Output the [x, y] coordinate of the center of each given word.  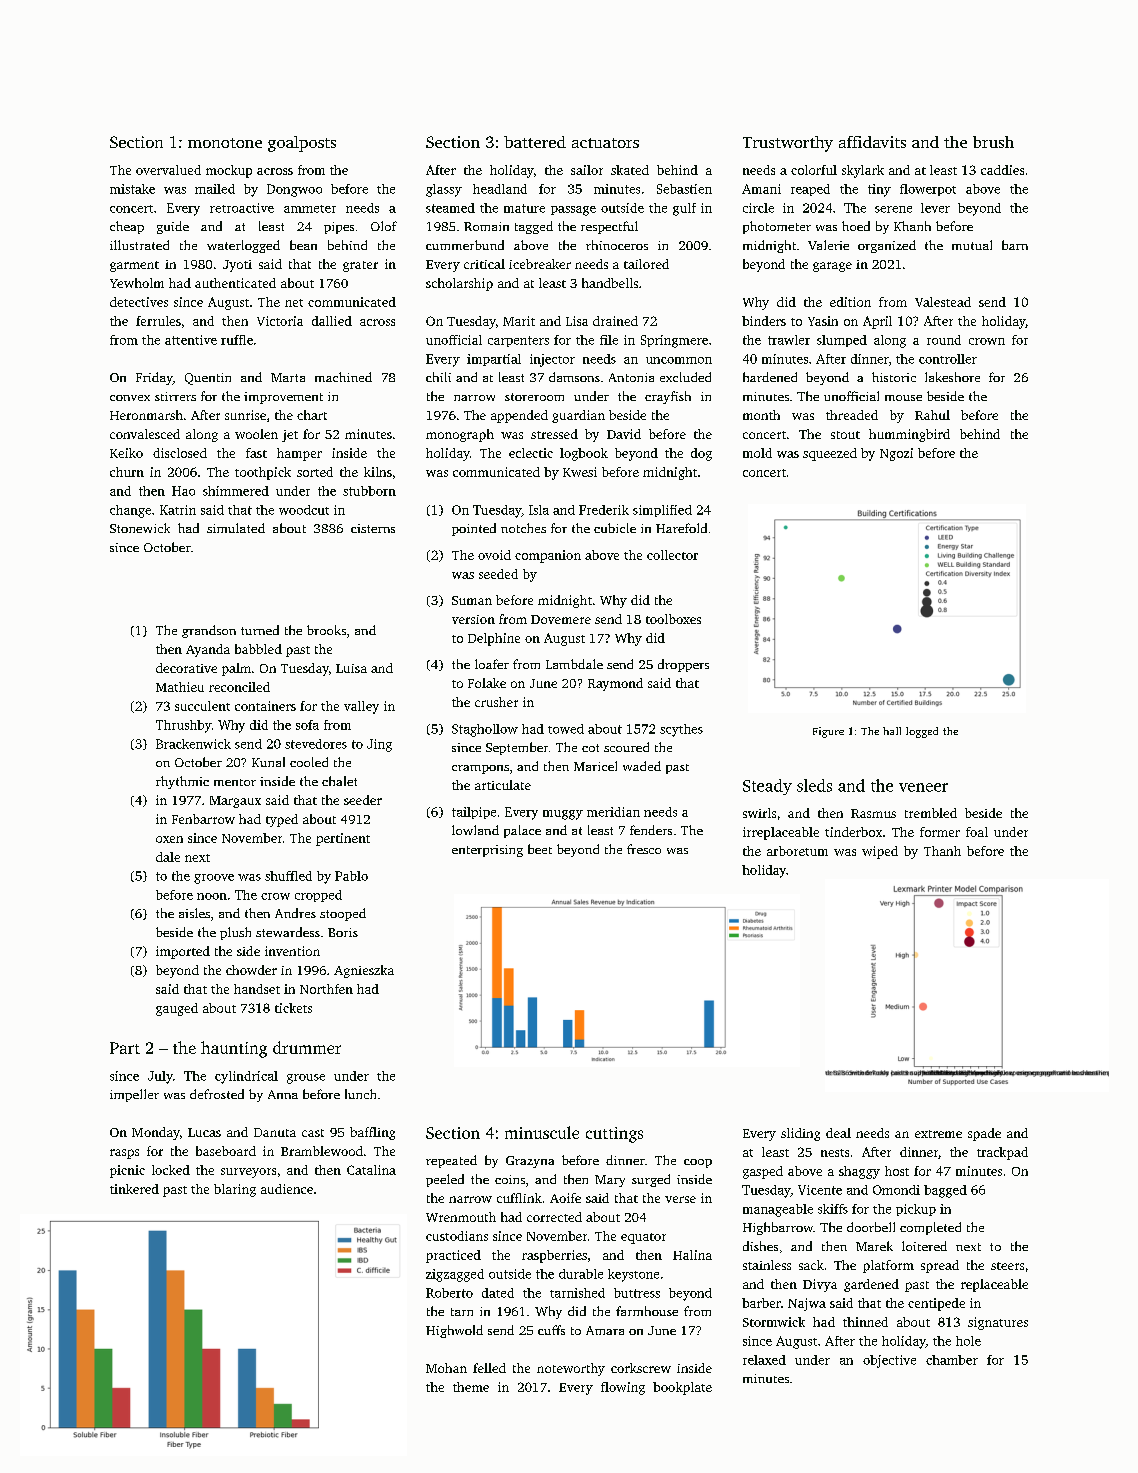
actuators [605, 143]
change [130, 511]
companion [548, 556]
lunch [360, 1094]
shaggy [859, 1172]
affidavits [872, 142]
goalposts [302, 144]
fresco [644, 849]
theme [471, 1387]
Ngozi [896, 454]
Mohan [446, 1368]
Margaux [235, 802]
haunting [234, 1049]
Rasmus [873, 813]
